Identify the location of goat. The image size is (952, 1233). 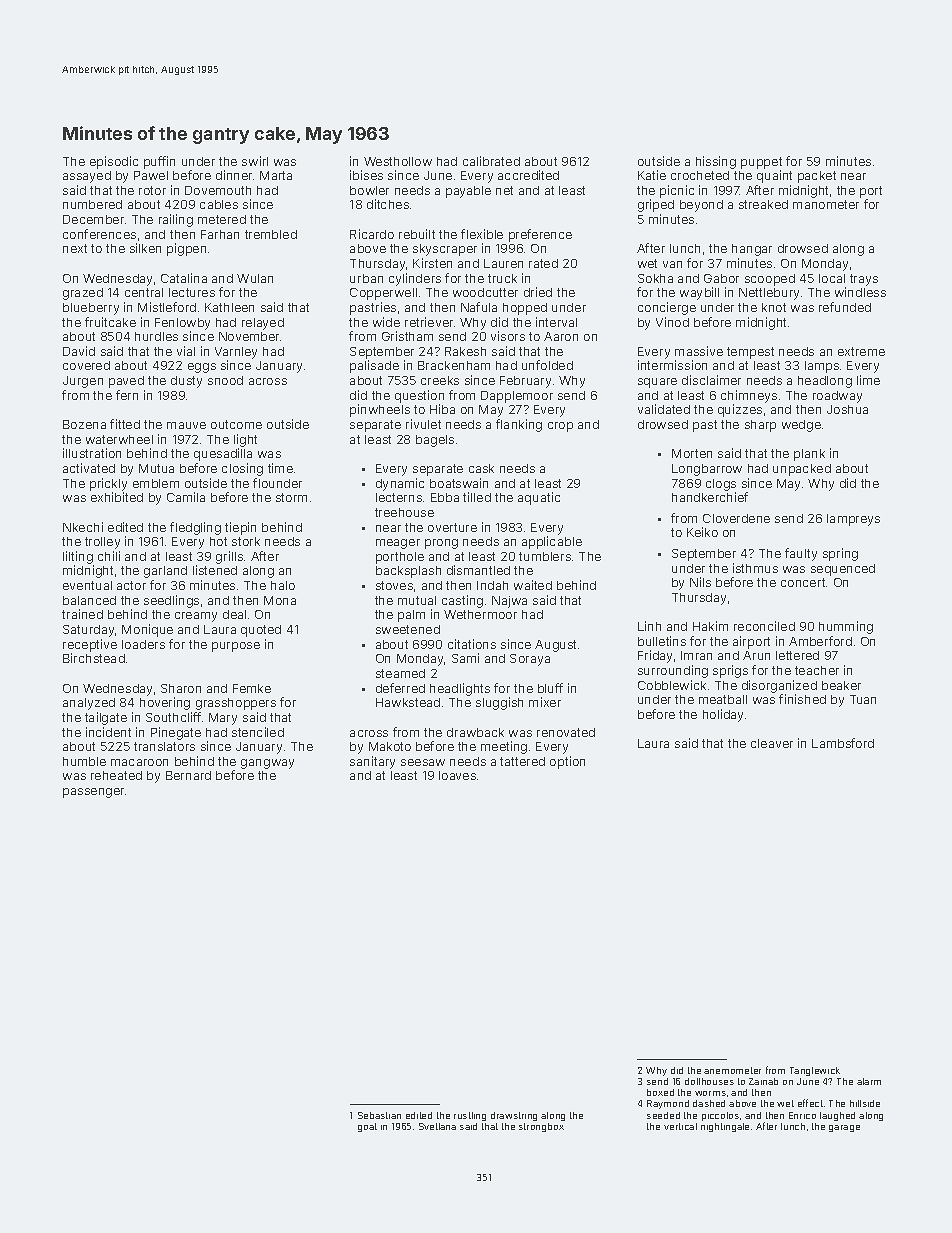
(367, 1127).
